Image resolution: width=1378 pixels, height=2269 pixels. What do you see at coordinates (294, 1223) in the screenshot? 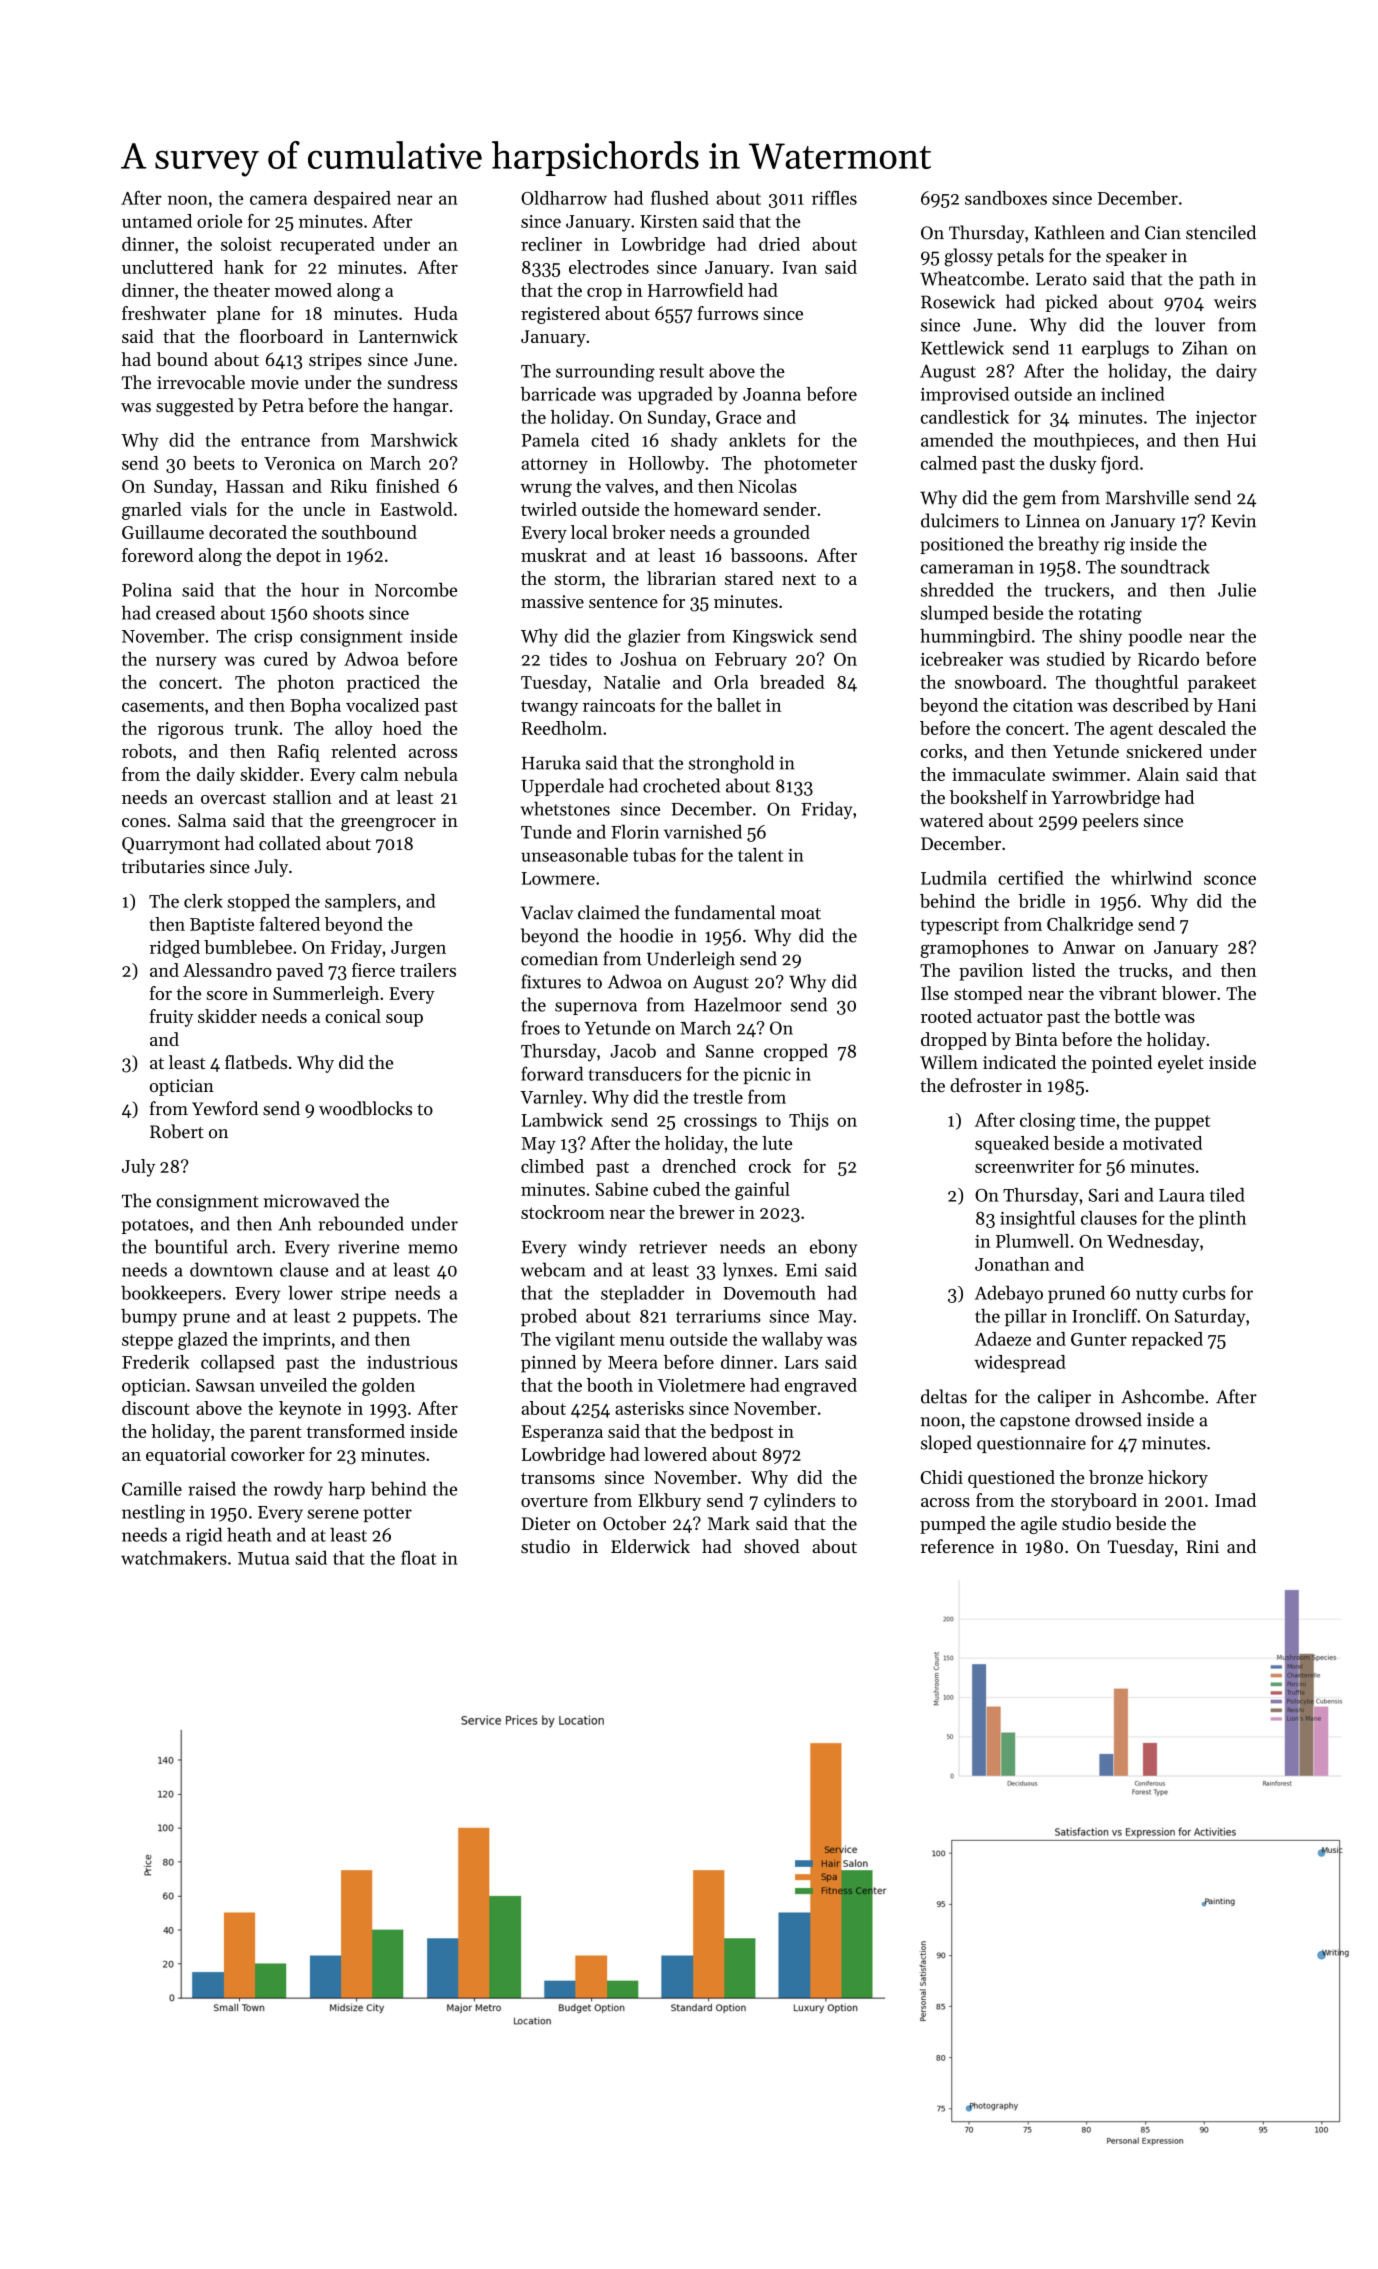
I see `Anh` at bounding box center [294, 1223].
